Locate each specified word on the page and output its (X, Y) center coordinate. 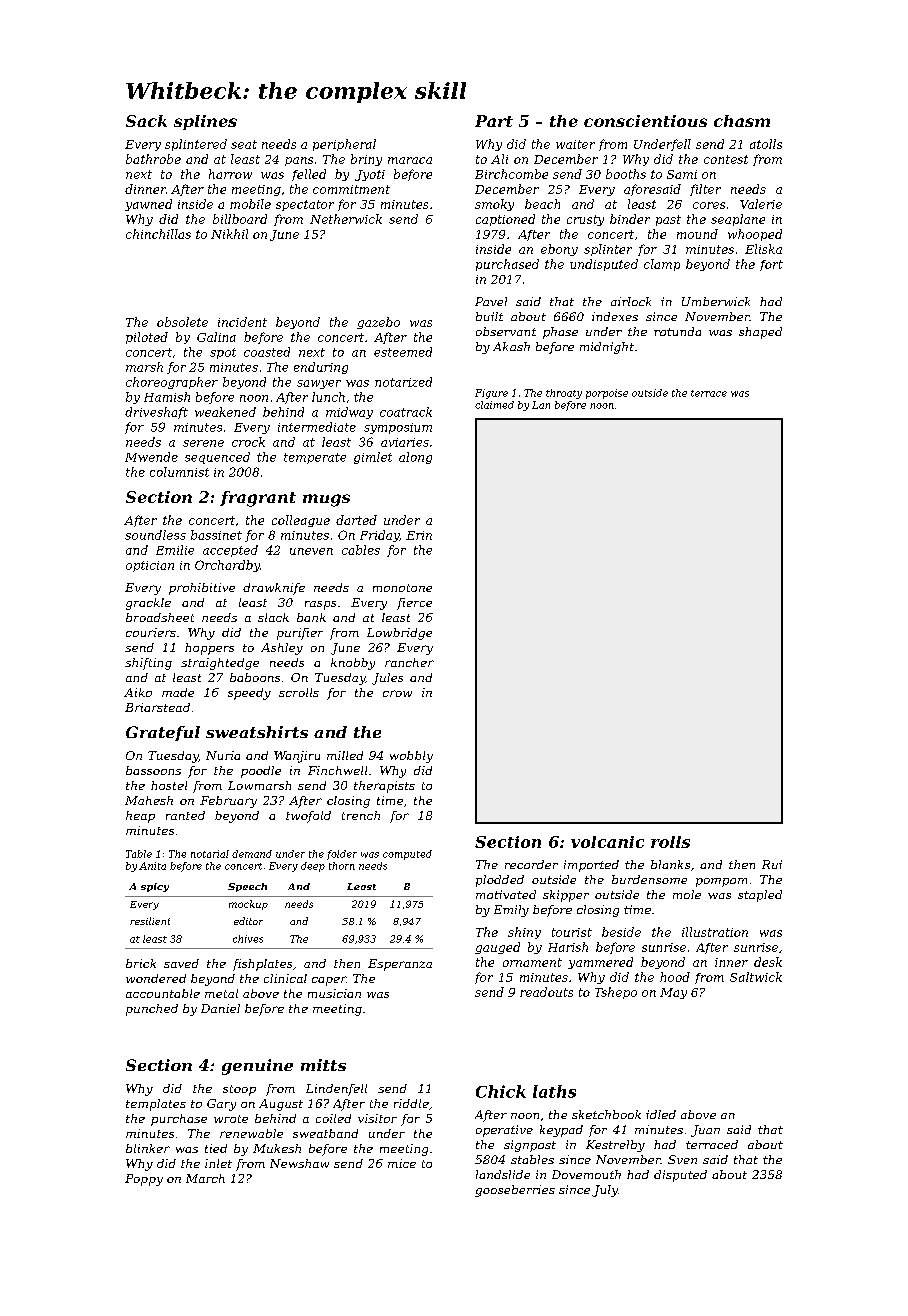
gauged (497, 948)
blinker (148, 1148)
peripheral (344, 145)
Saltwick (756, 977)
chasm (742, 121)
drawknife (274, 589)
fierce (414, 604)
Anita (152, 866)
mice (402, 1163)
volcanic (607, 842)
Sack (146, 121)
